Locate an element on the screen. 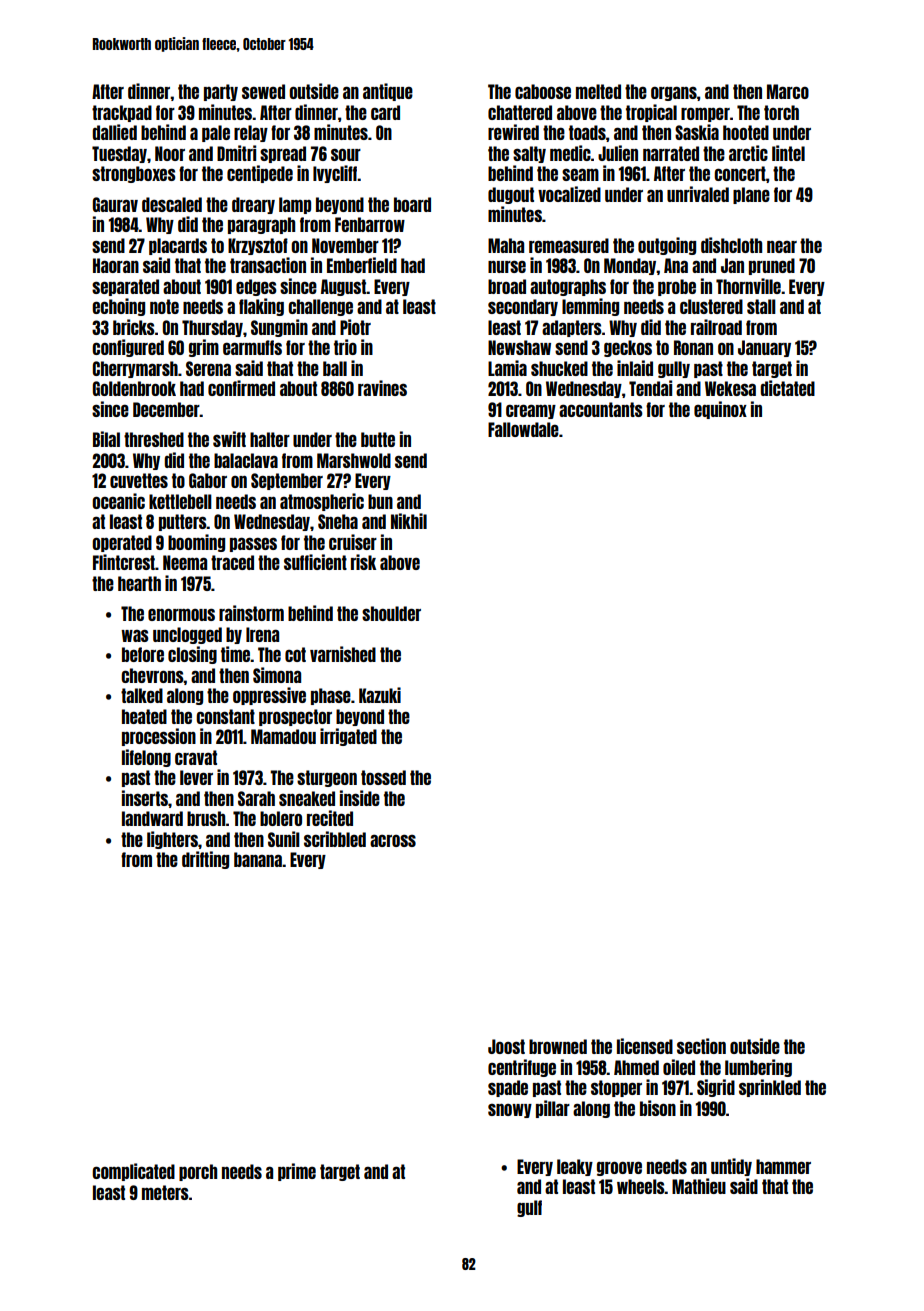  dictated is located at coordinates (787, 388).
